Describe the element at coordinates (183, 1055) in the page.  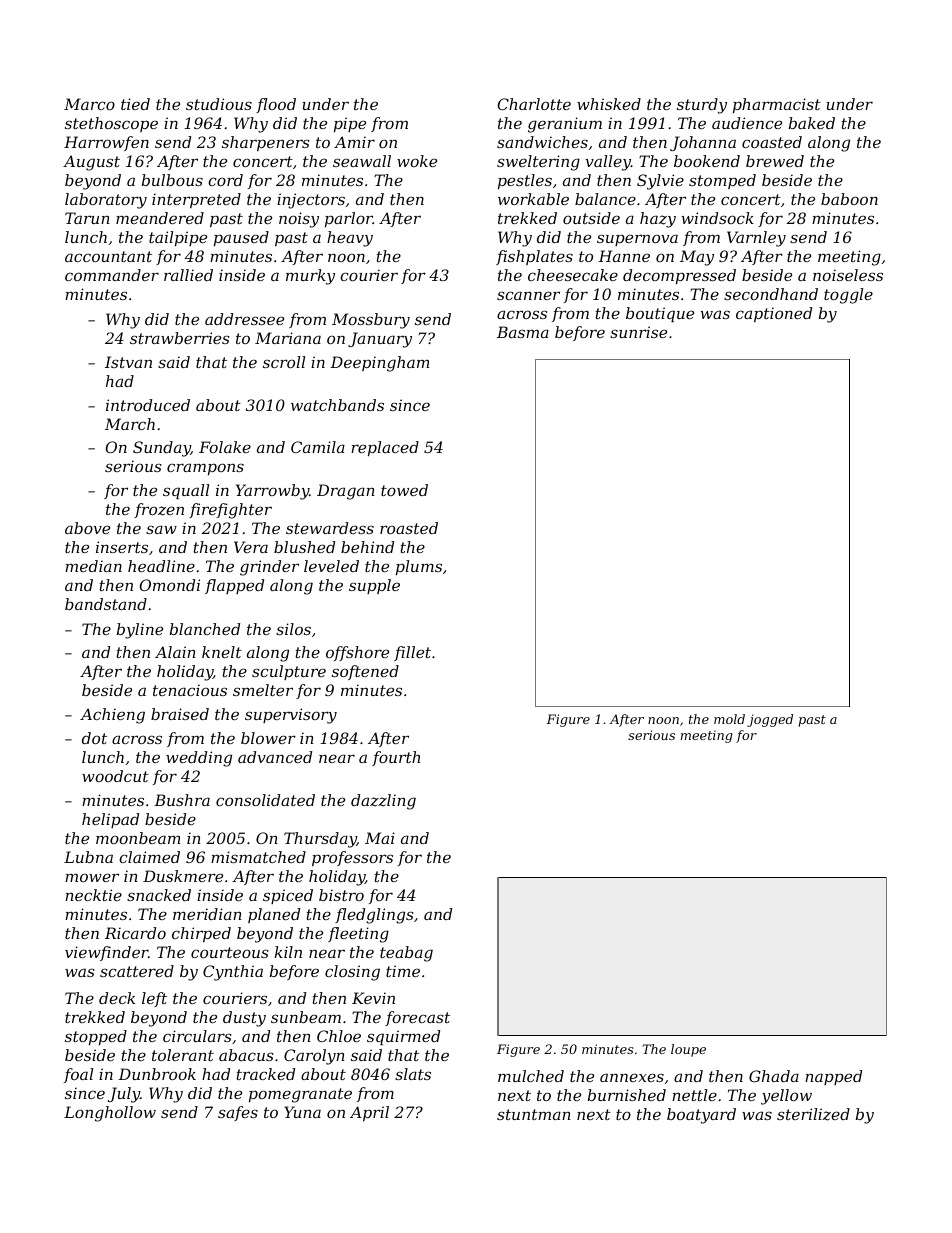
I see `tolerant` at that location.
